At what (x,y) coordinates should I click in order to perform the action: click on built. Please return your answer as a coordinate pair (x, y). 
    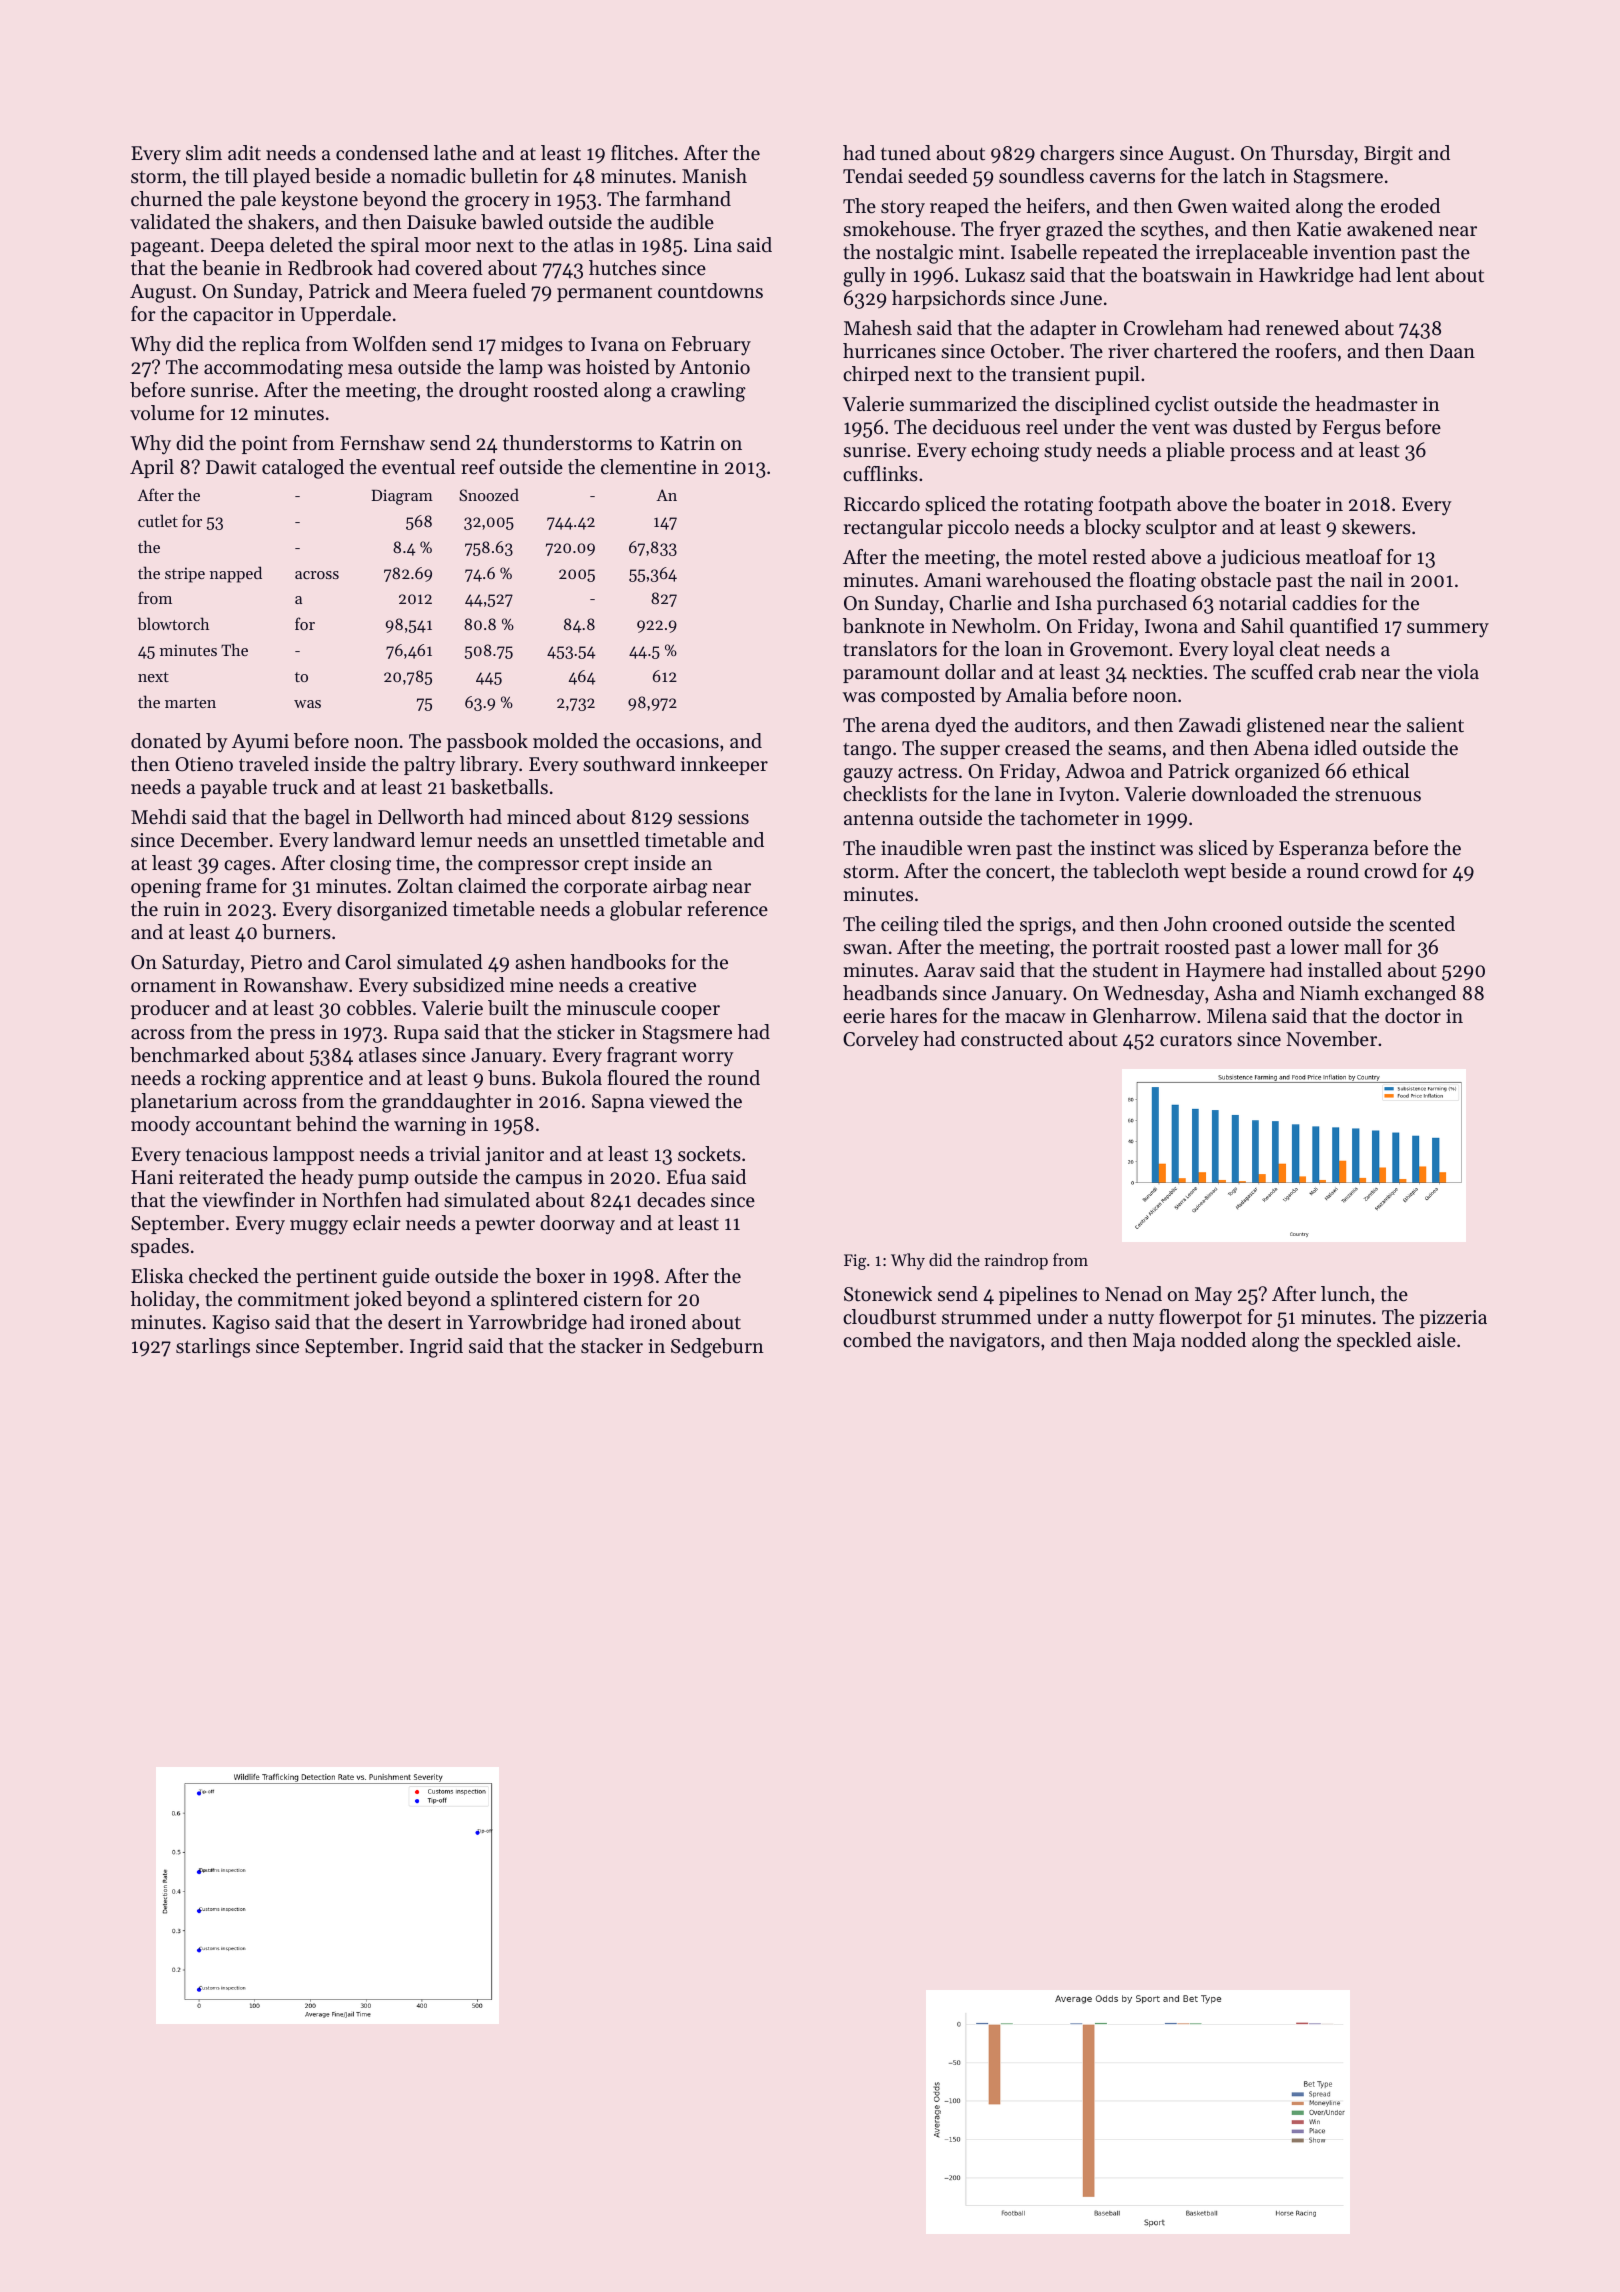
    Looking at the image, I should click on (508, 1008).
